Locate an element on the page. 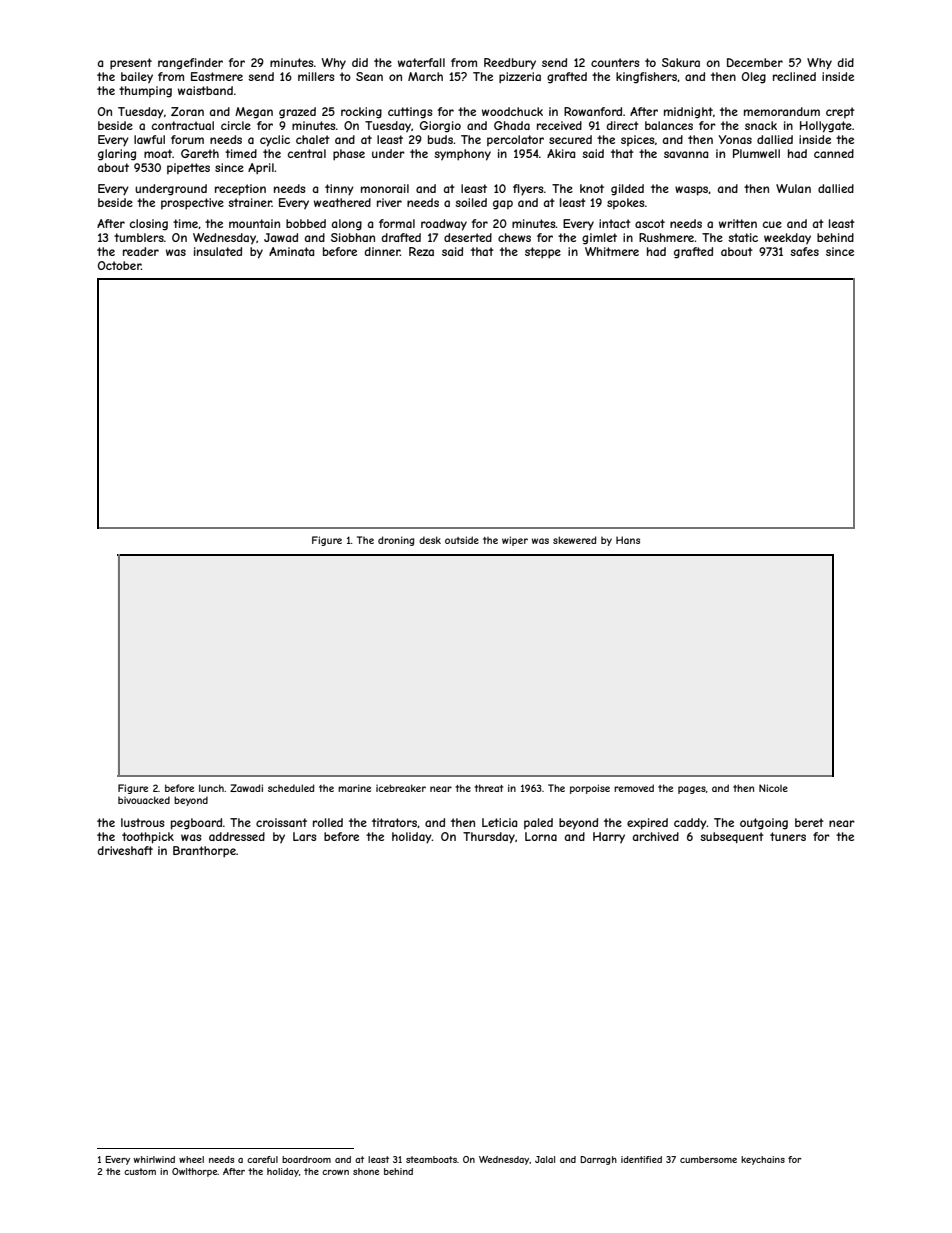 The width and height of the image is (952, 1233). cumbersome is located at coordinates (708, 1159).
